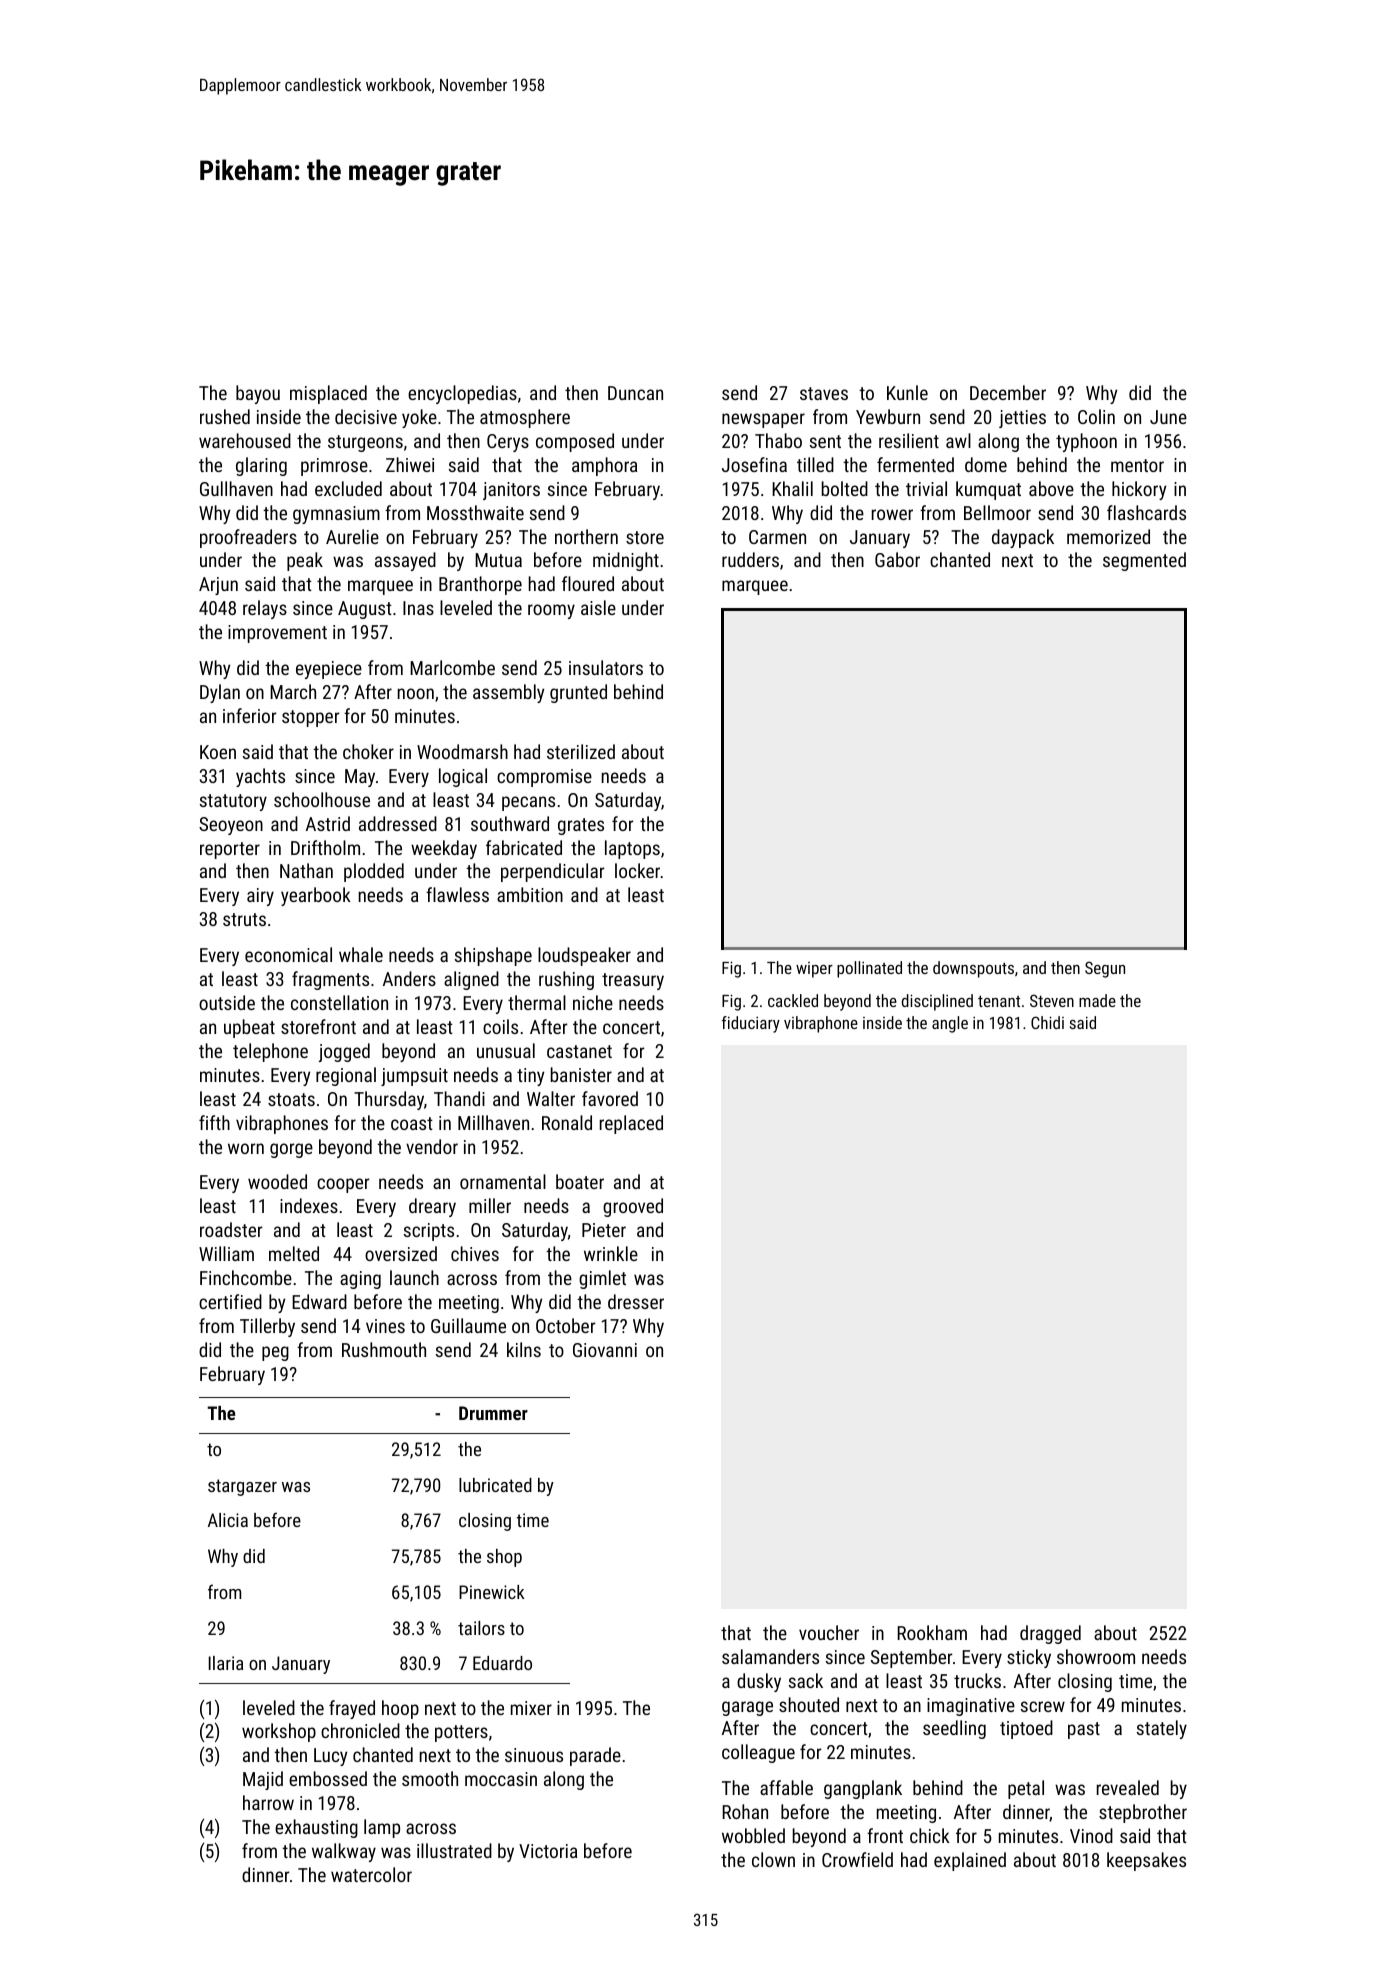 This page has width=1386, height=1969. I want to click on Victoria, so click(548, 1851).
